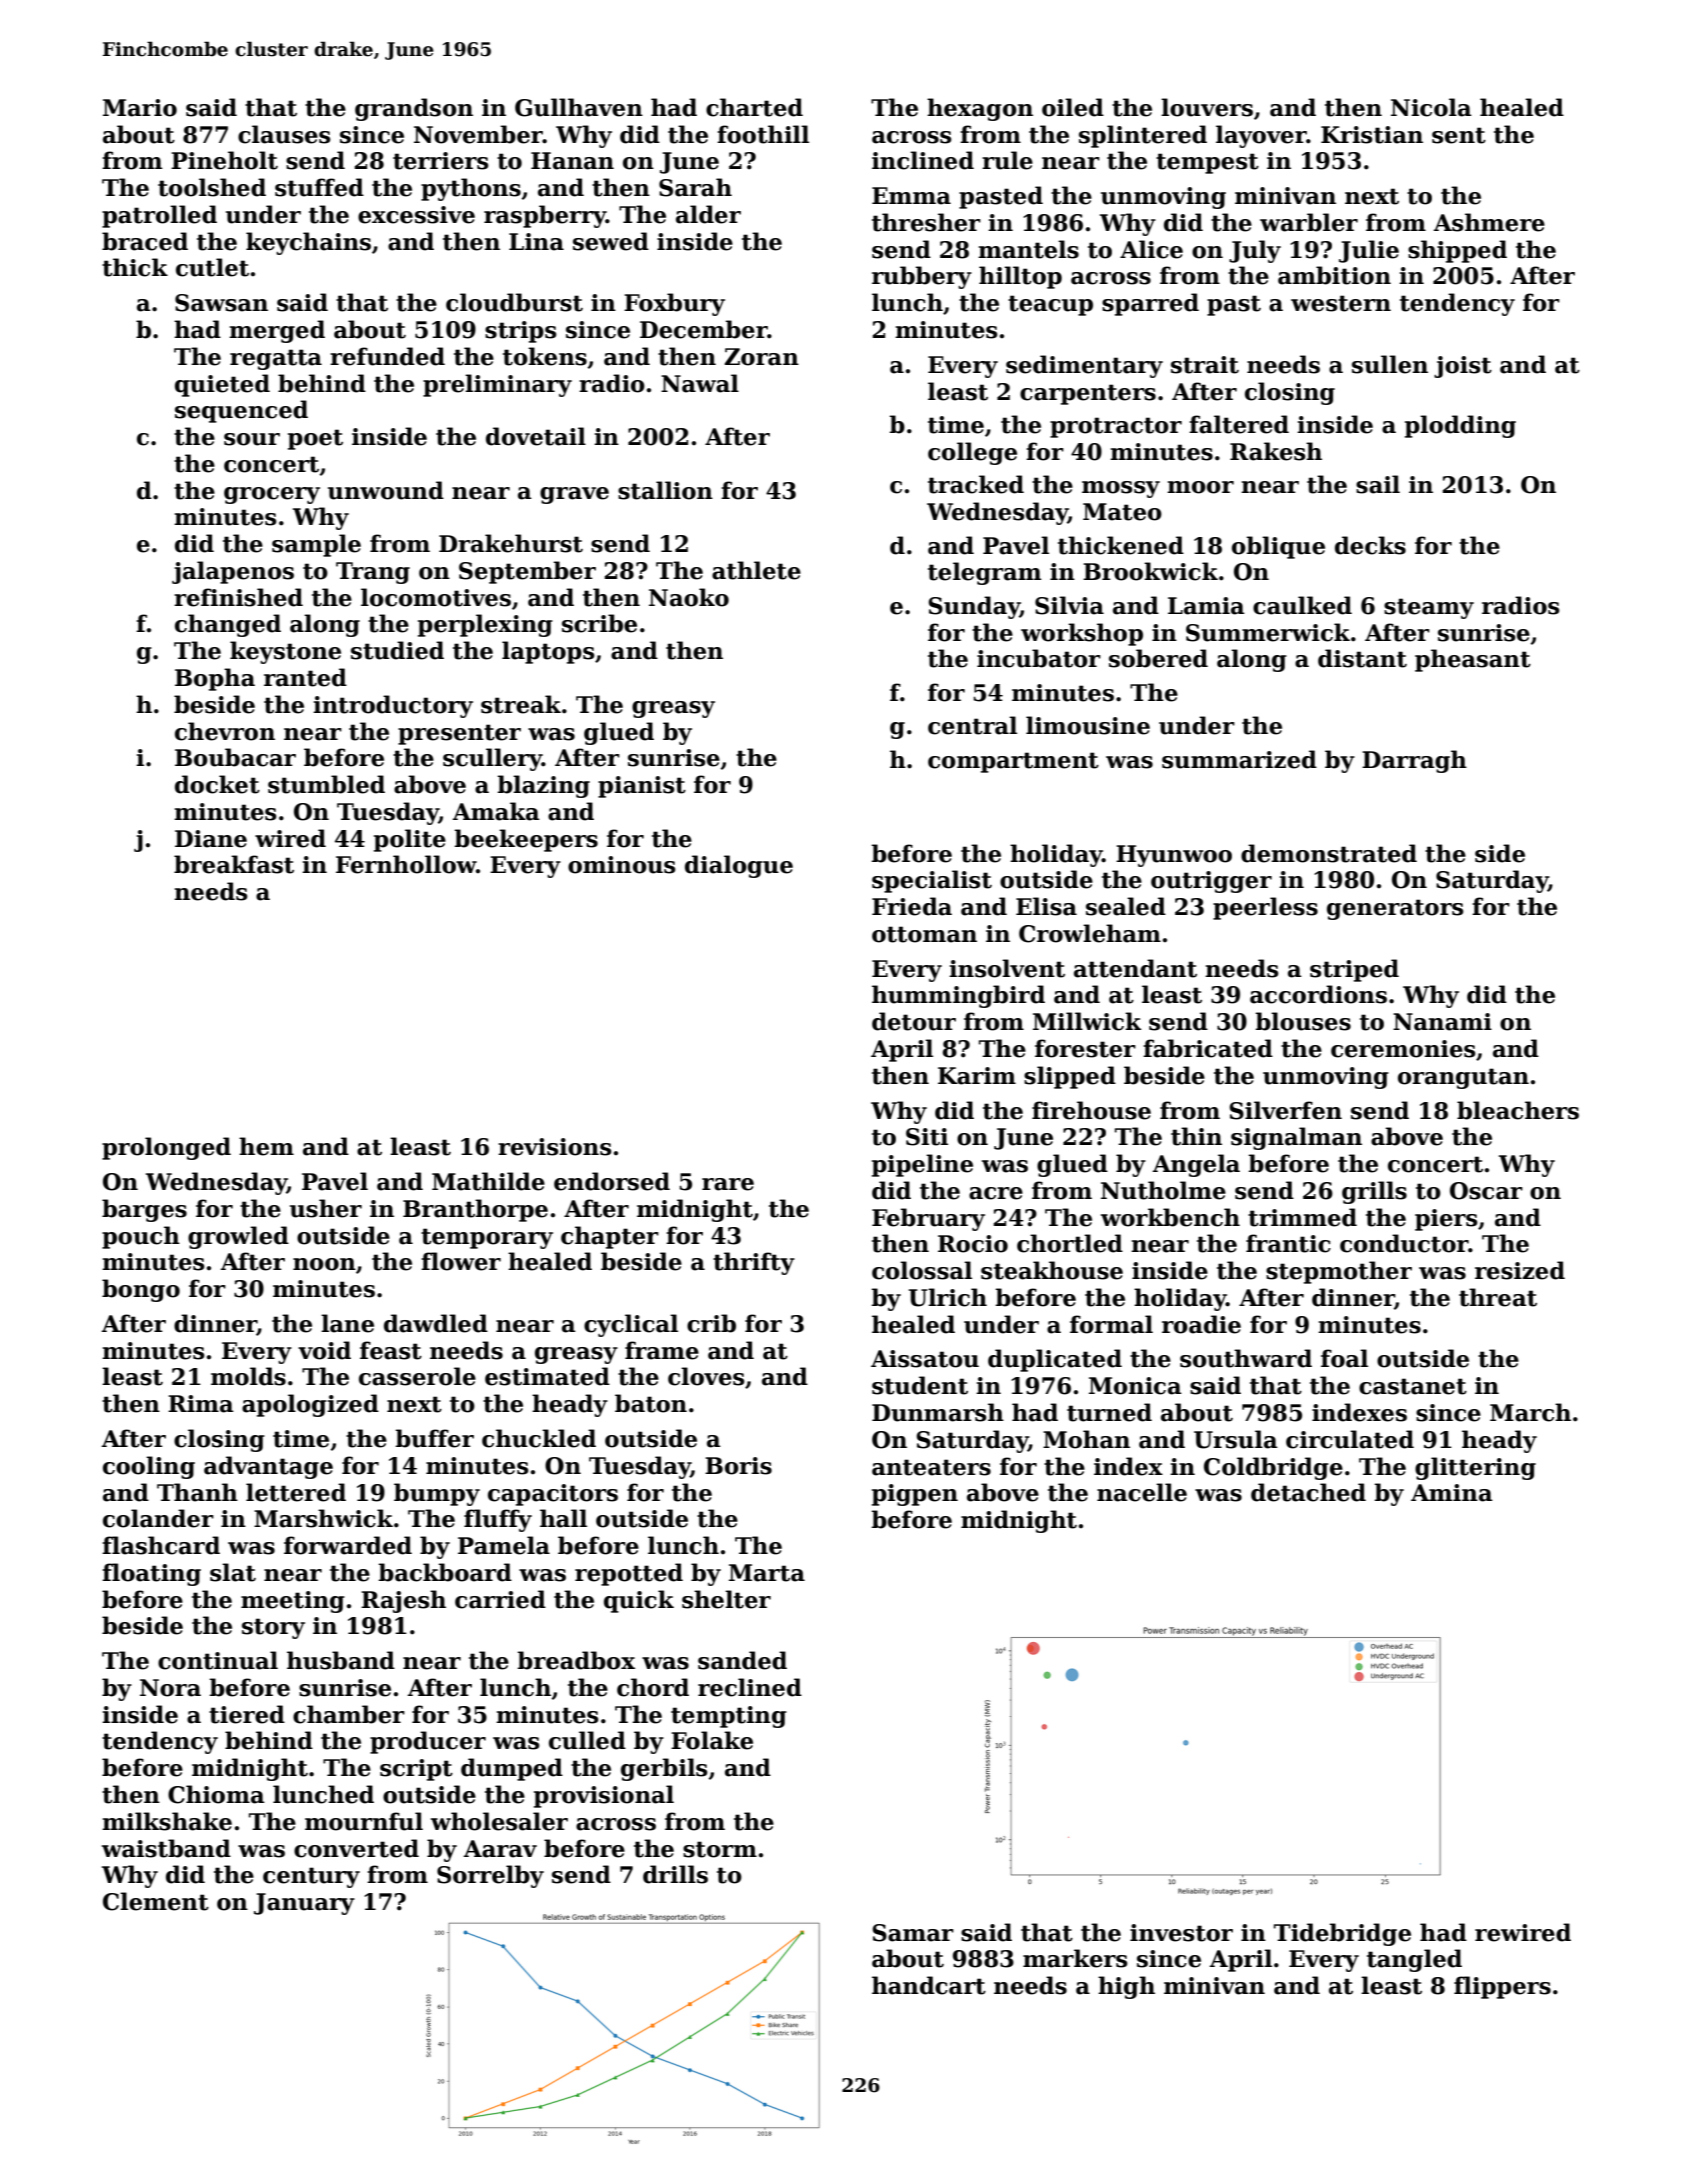  What do you see at coordinates (1070, 1243) in the screenshot?
I see `chortled` at bounding box center [1070, 1243].
